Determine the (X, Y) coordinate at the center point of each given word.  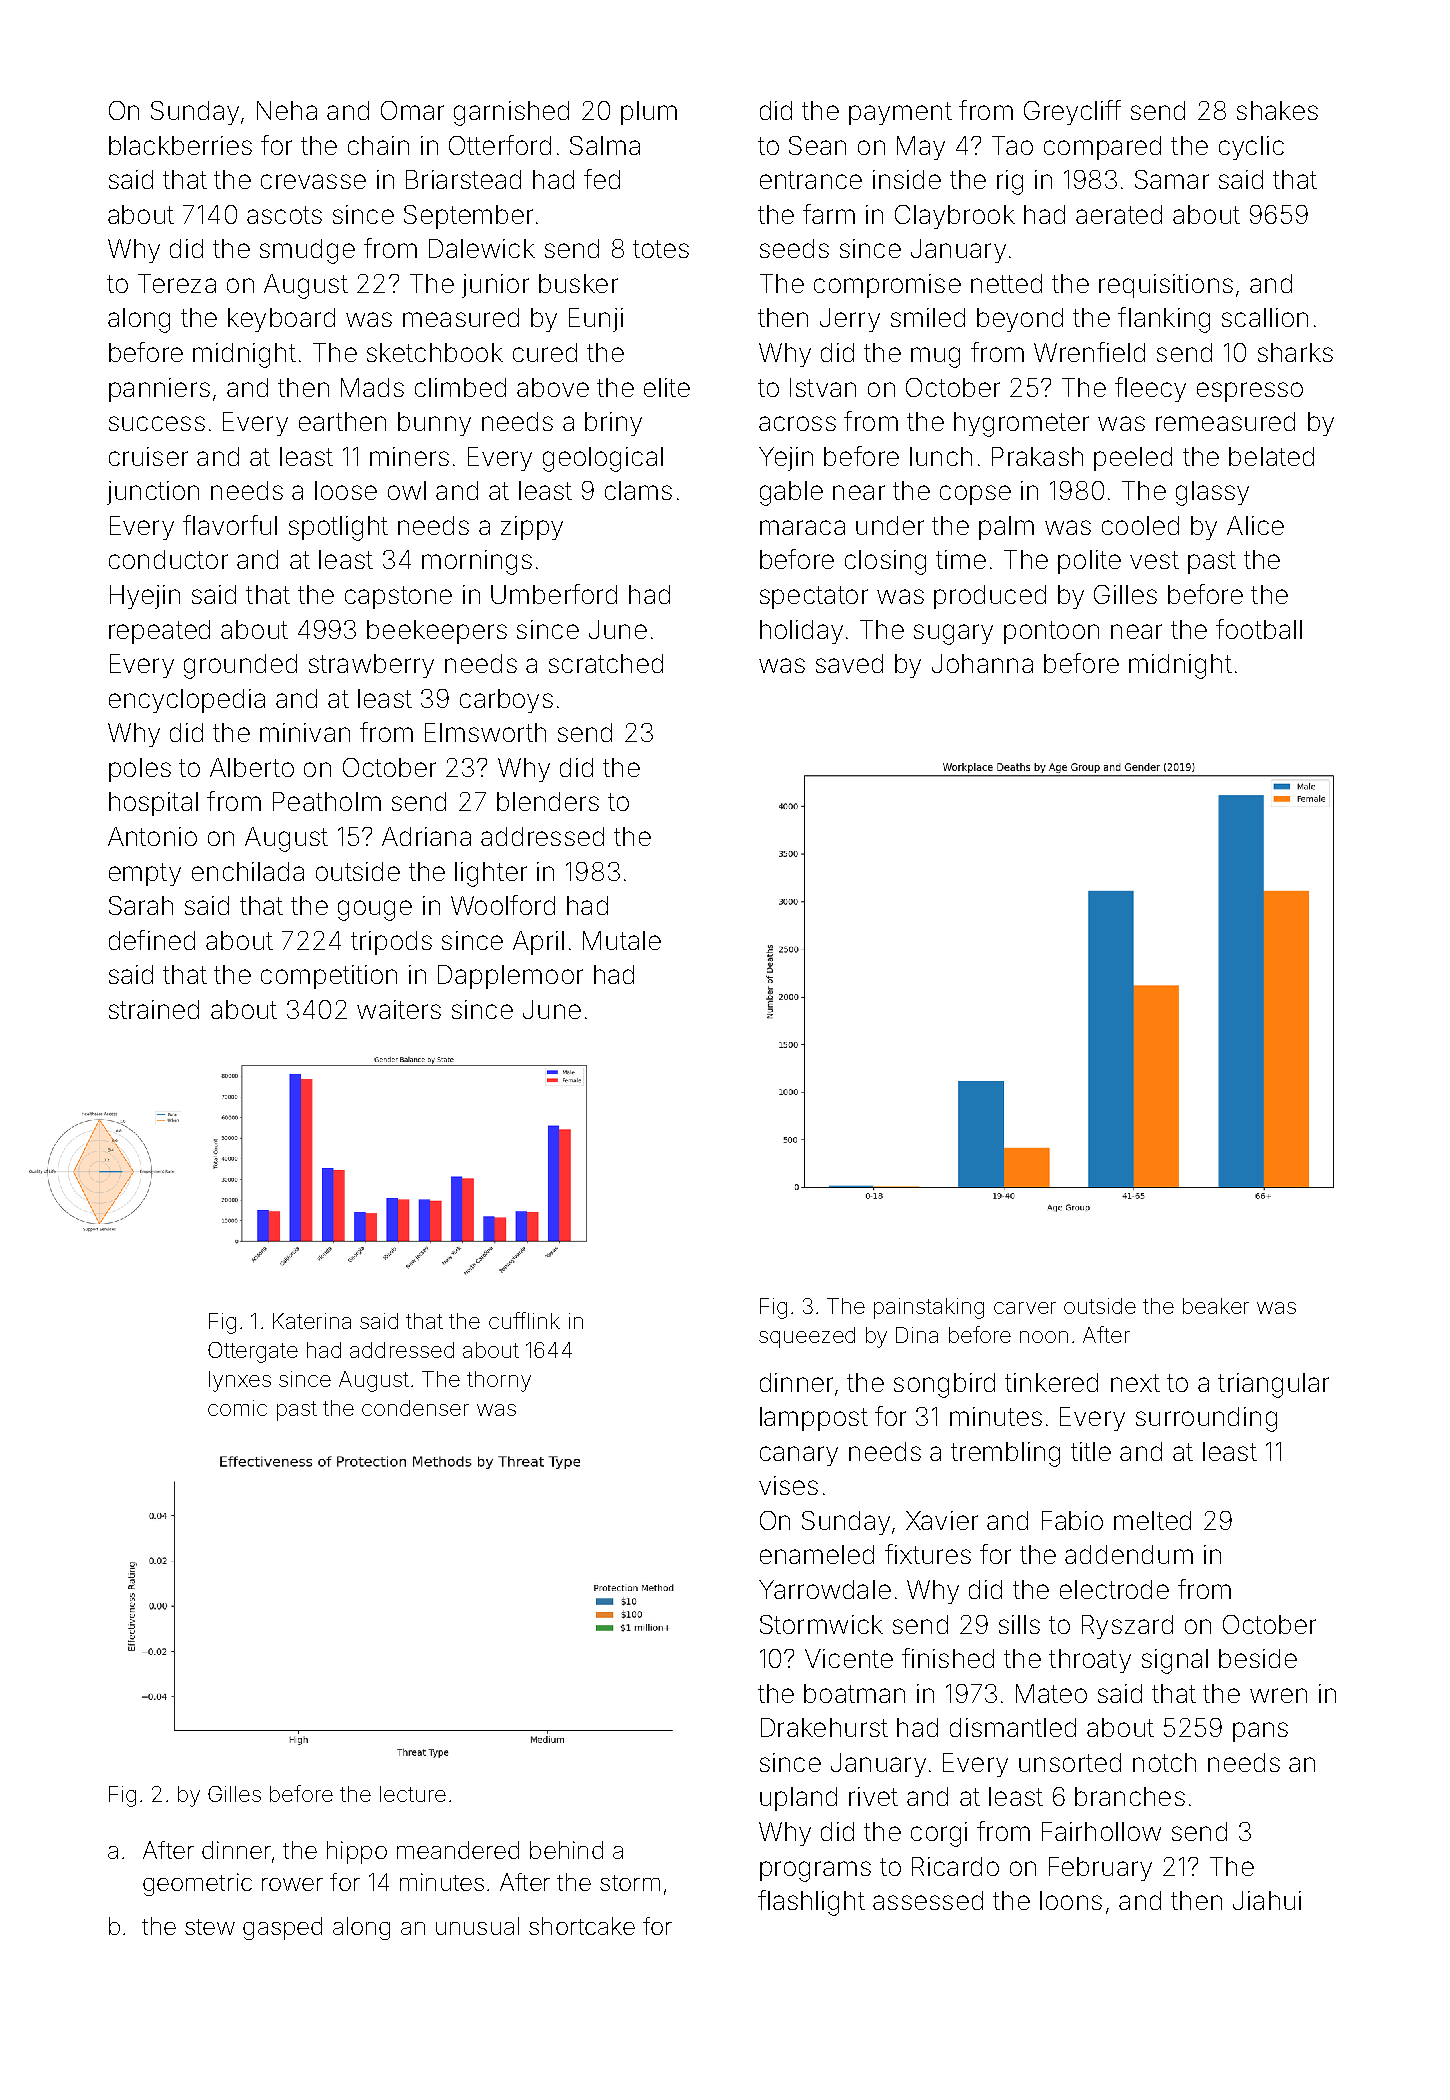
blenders (548, 801)
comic (237, 1408)
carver (1025, 1308)
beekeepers (437, 632)
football (1259, 629)
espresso (1250, 392)
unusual (477, 1926)
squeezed (807, 1337)
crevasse (313, 181)
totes (661, 249)
